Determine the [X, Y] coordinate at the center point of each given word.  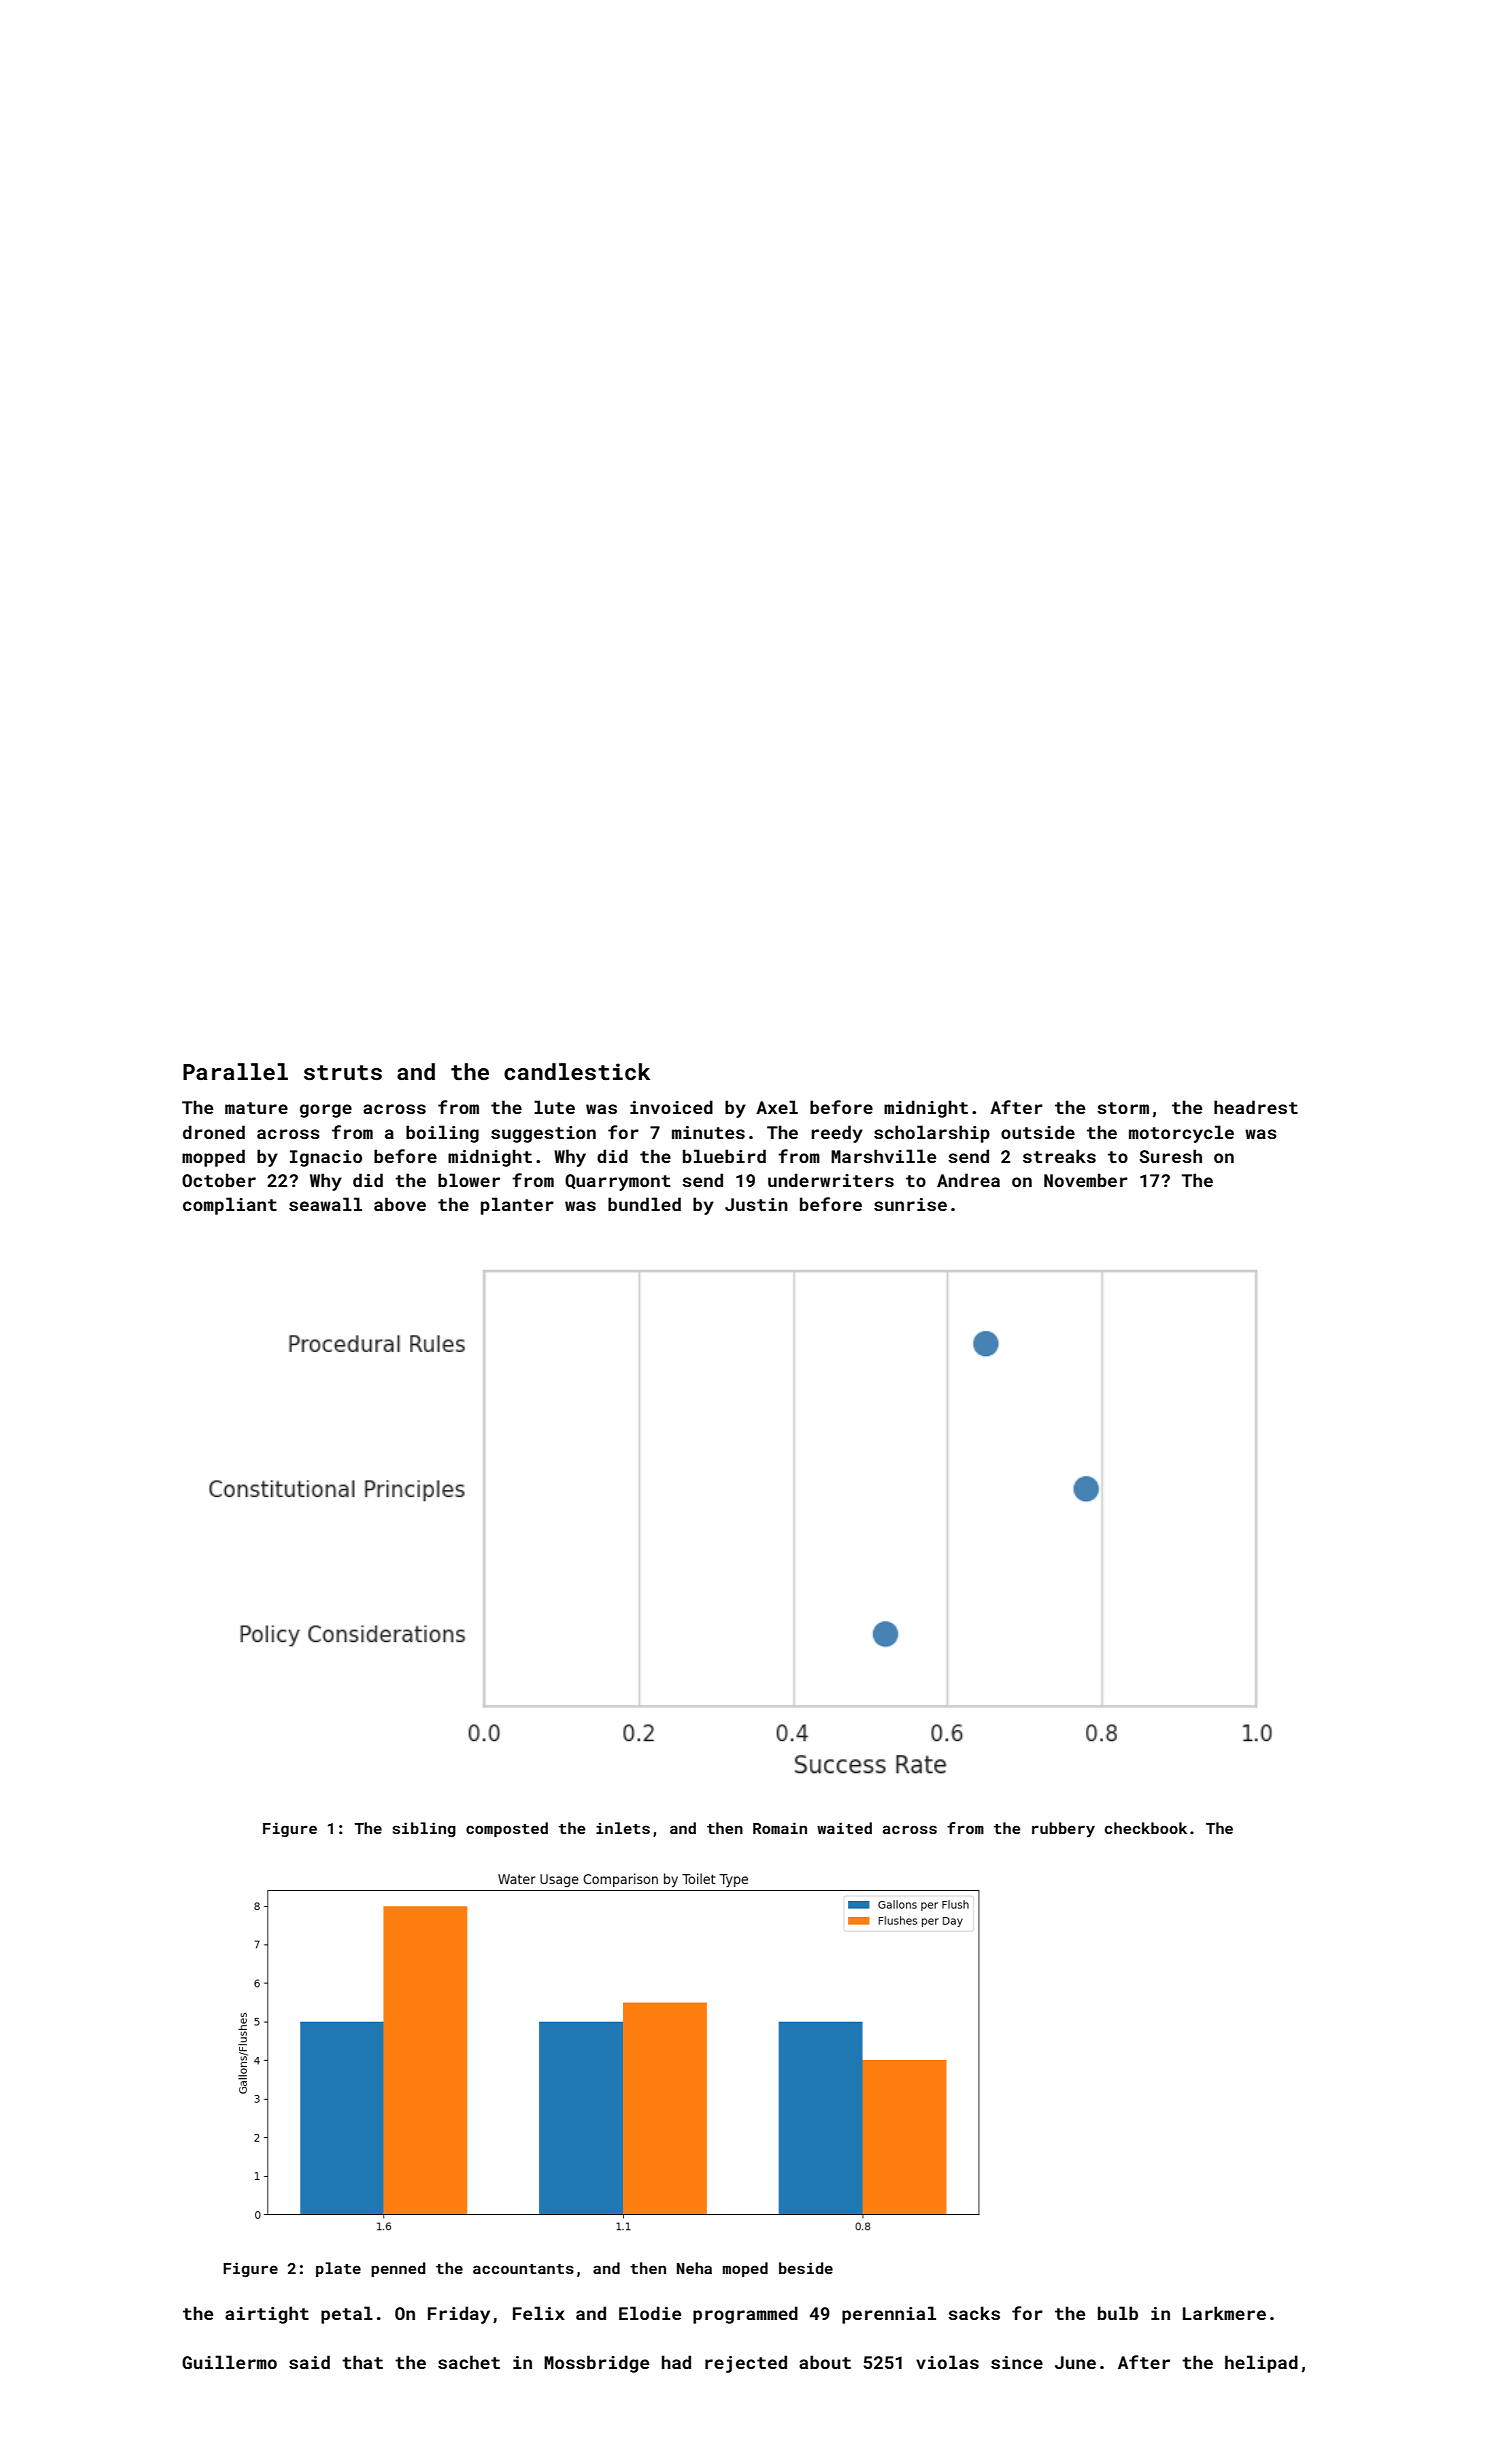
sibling [424, 1829]
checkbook [1146, 1828]
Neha [694, 2268]
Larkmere [1224, 2313]
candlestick [577, 1071]
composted [507, 1829]
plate [338, 2269]
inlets [623, 1828]
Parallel [235, 1071]
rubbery [1063, 1830]
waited [844, 1828]
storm [1123, 1108]
